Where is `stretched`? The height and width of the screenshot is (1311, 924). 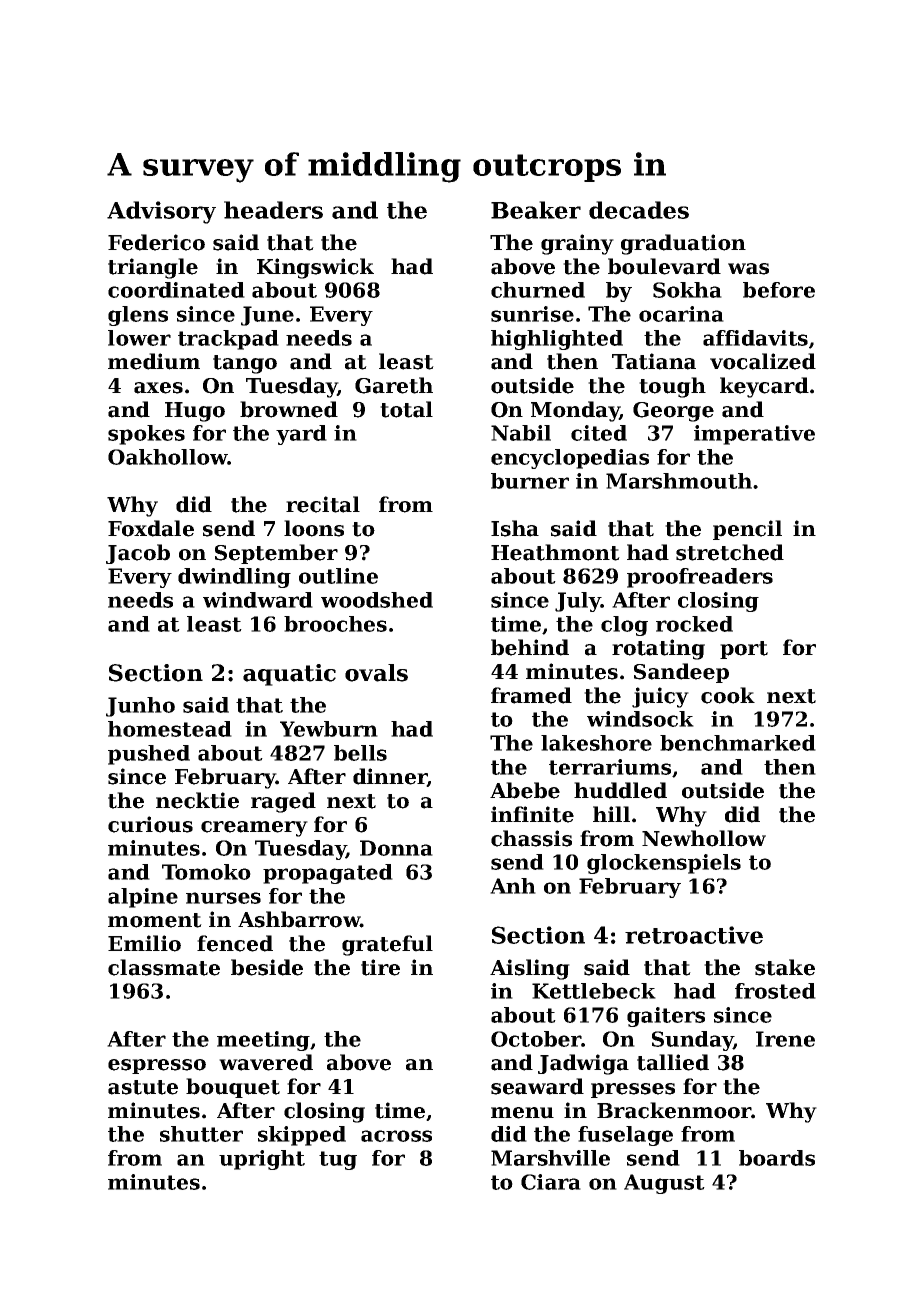
stretched is located at coordinates (730, 552).
